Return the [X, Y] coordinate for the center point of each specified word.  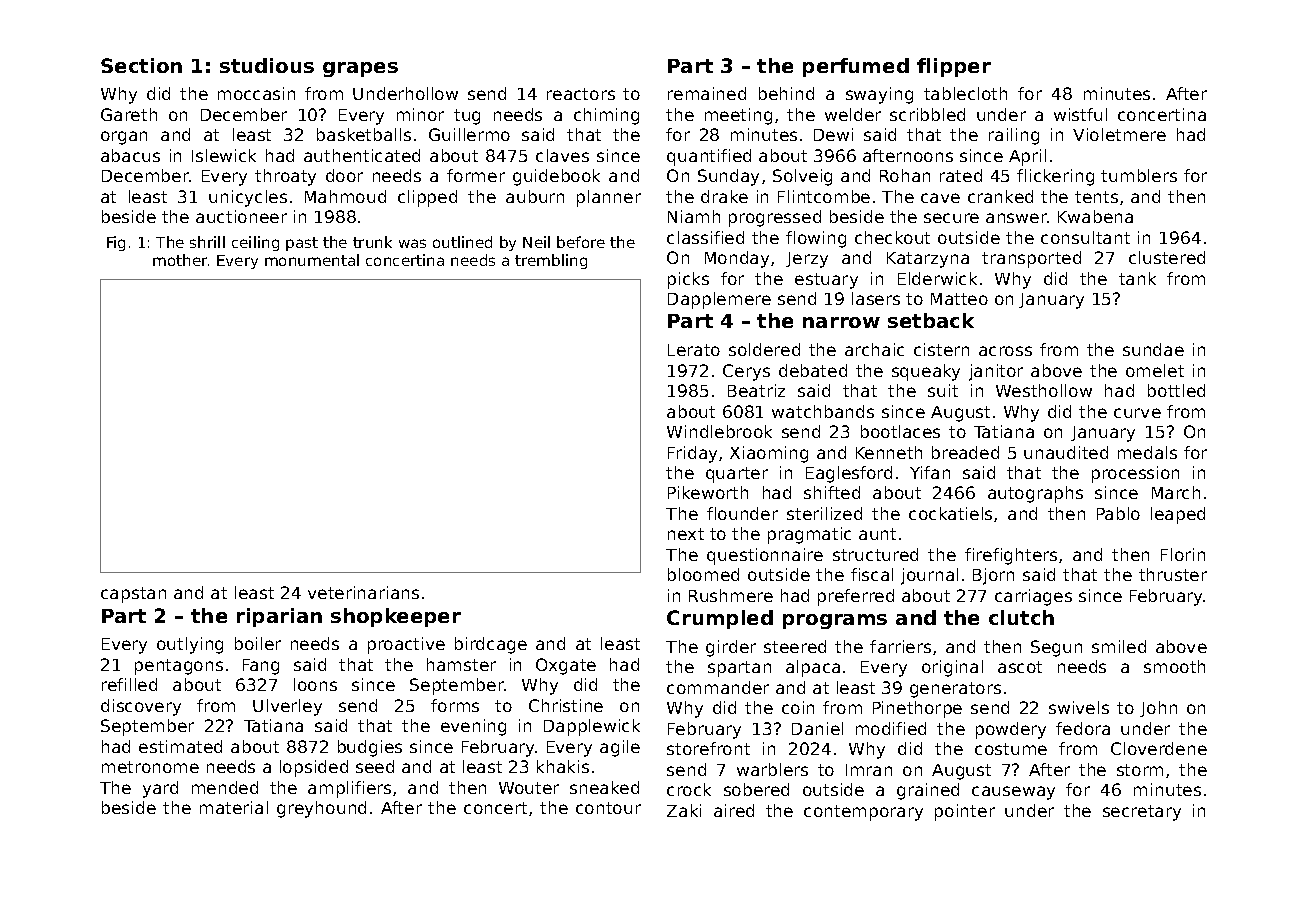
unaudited [1066, 452]
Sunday [728, 177]
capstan [133, 595]
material [234, 807]
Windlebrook [719, 431]
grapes [360, 69]
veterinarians [363, 592]
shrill [207, 242]
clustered [1167, 257]
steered [795, 646]
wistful [1080, 114]
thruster [1173, 574]
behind [786, 93]
